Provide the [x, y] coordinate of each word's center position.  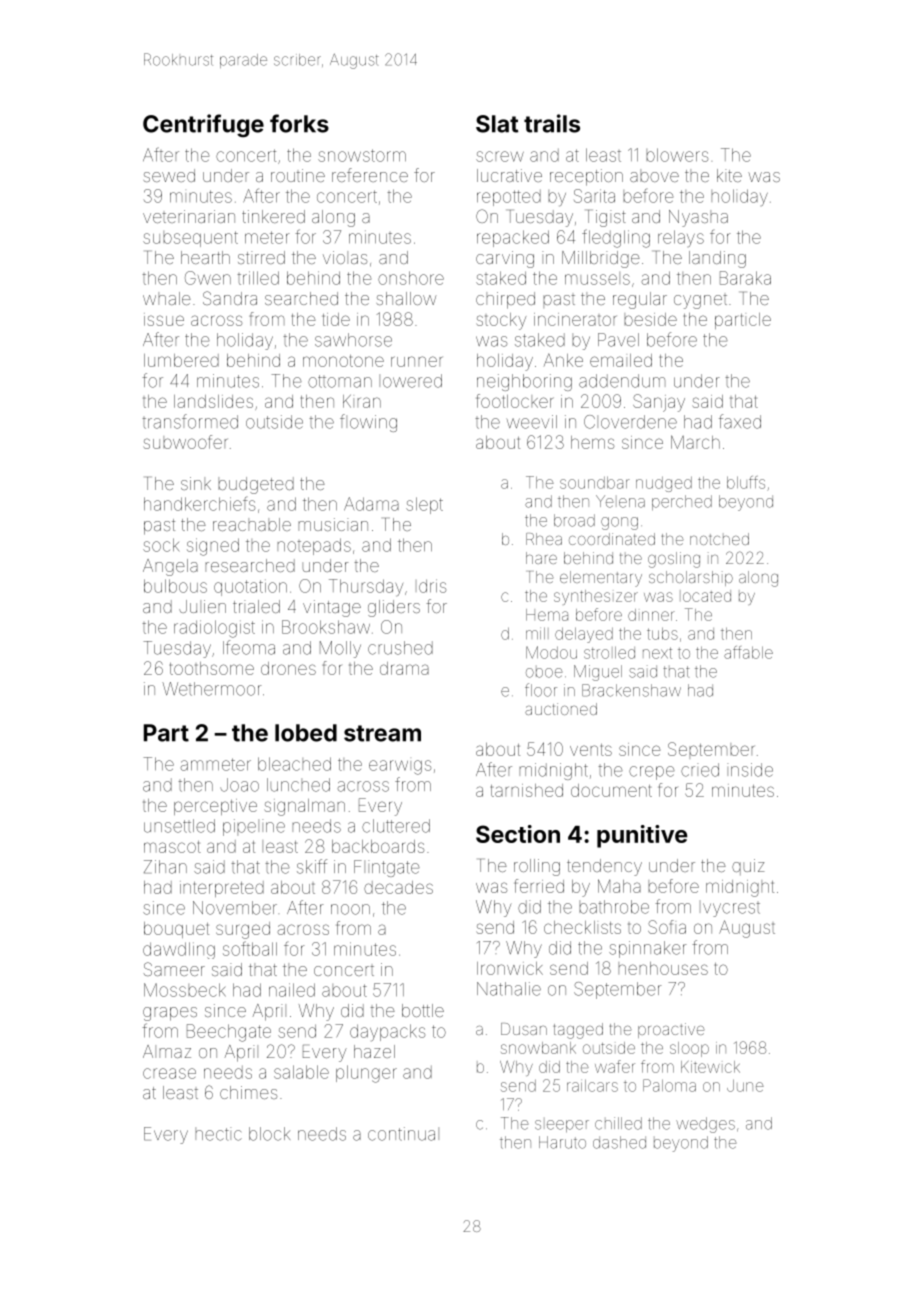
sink [196, 483]
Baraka [745, 278]
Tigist [607, 218]
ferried [539, 886]
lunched [298, 785]
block [269, 1134]
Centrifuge [203, 126]
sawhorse [353, 340]
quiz [748, 867]
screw [500, 156]
